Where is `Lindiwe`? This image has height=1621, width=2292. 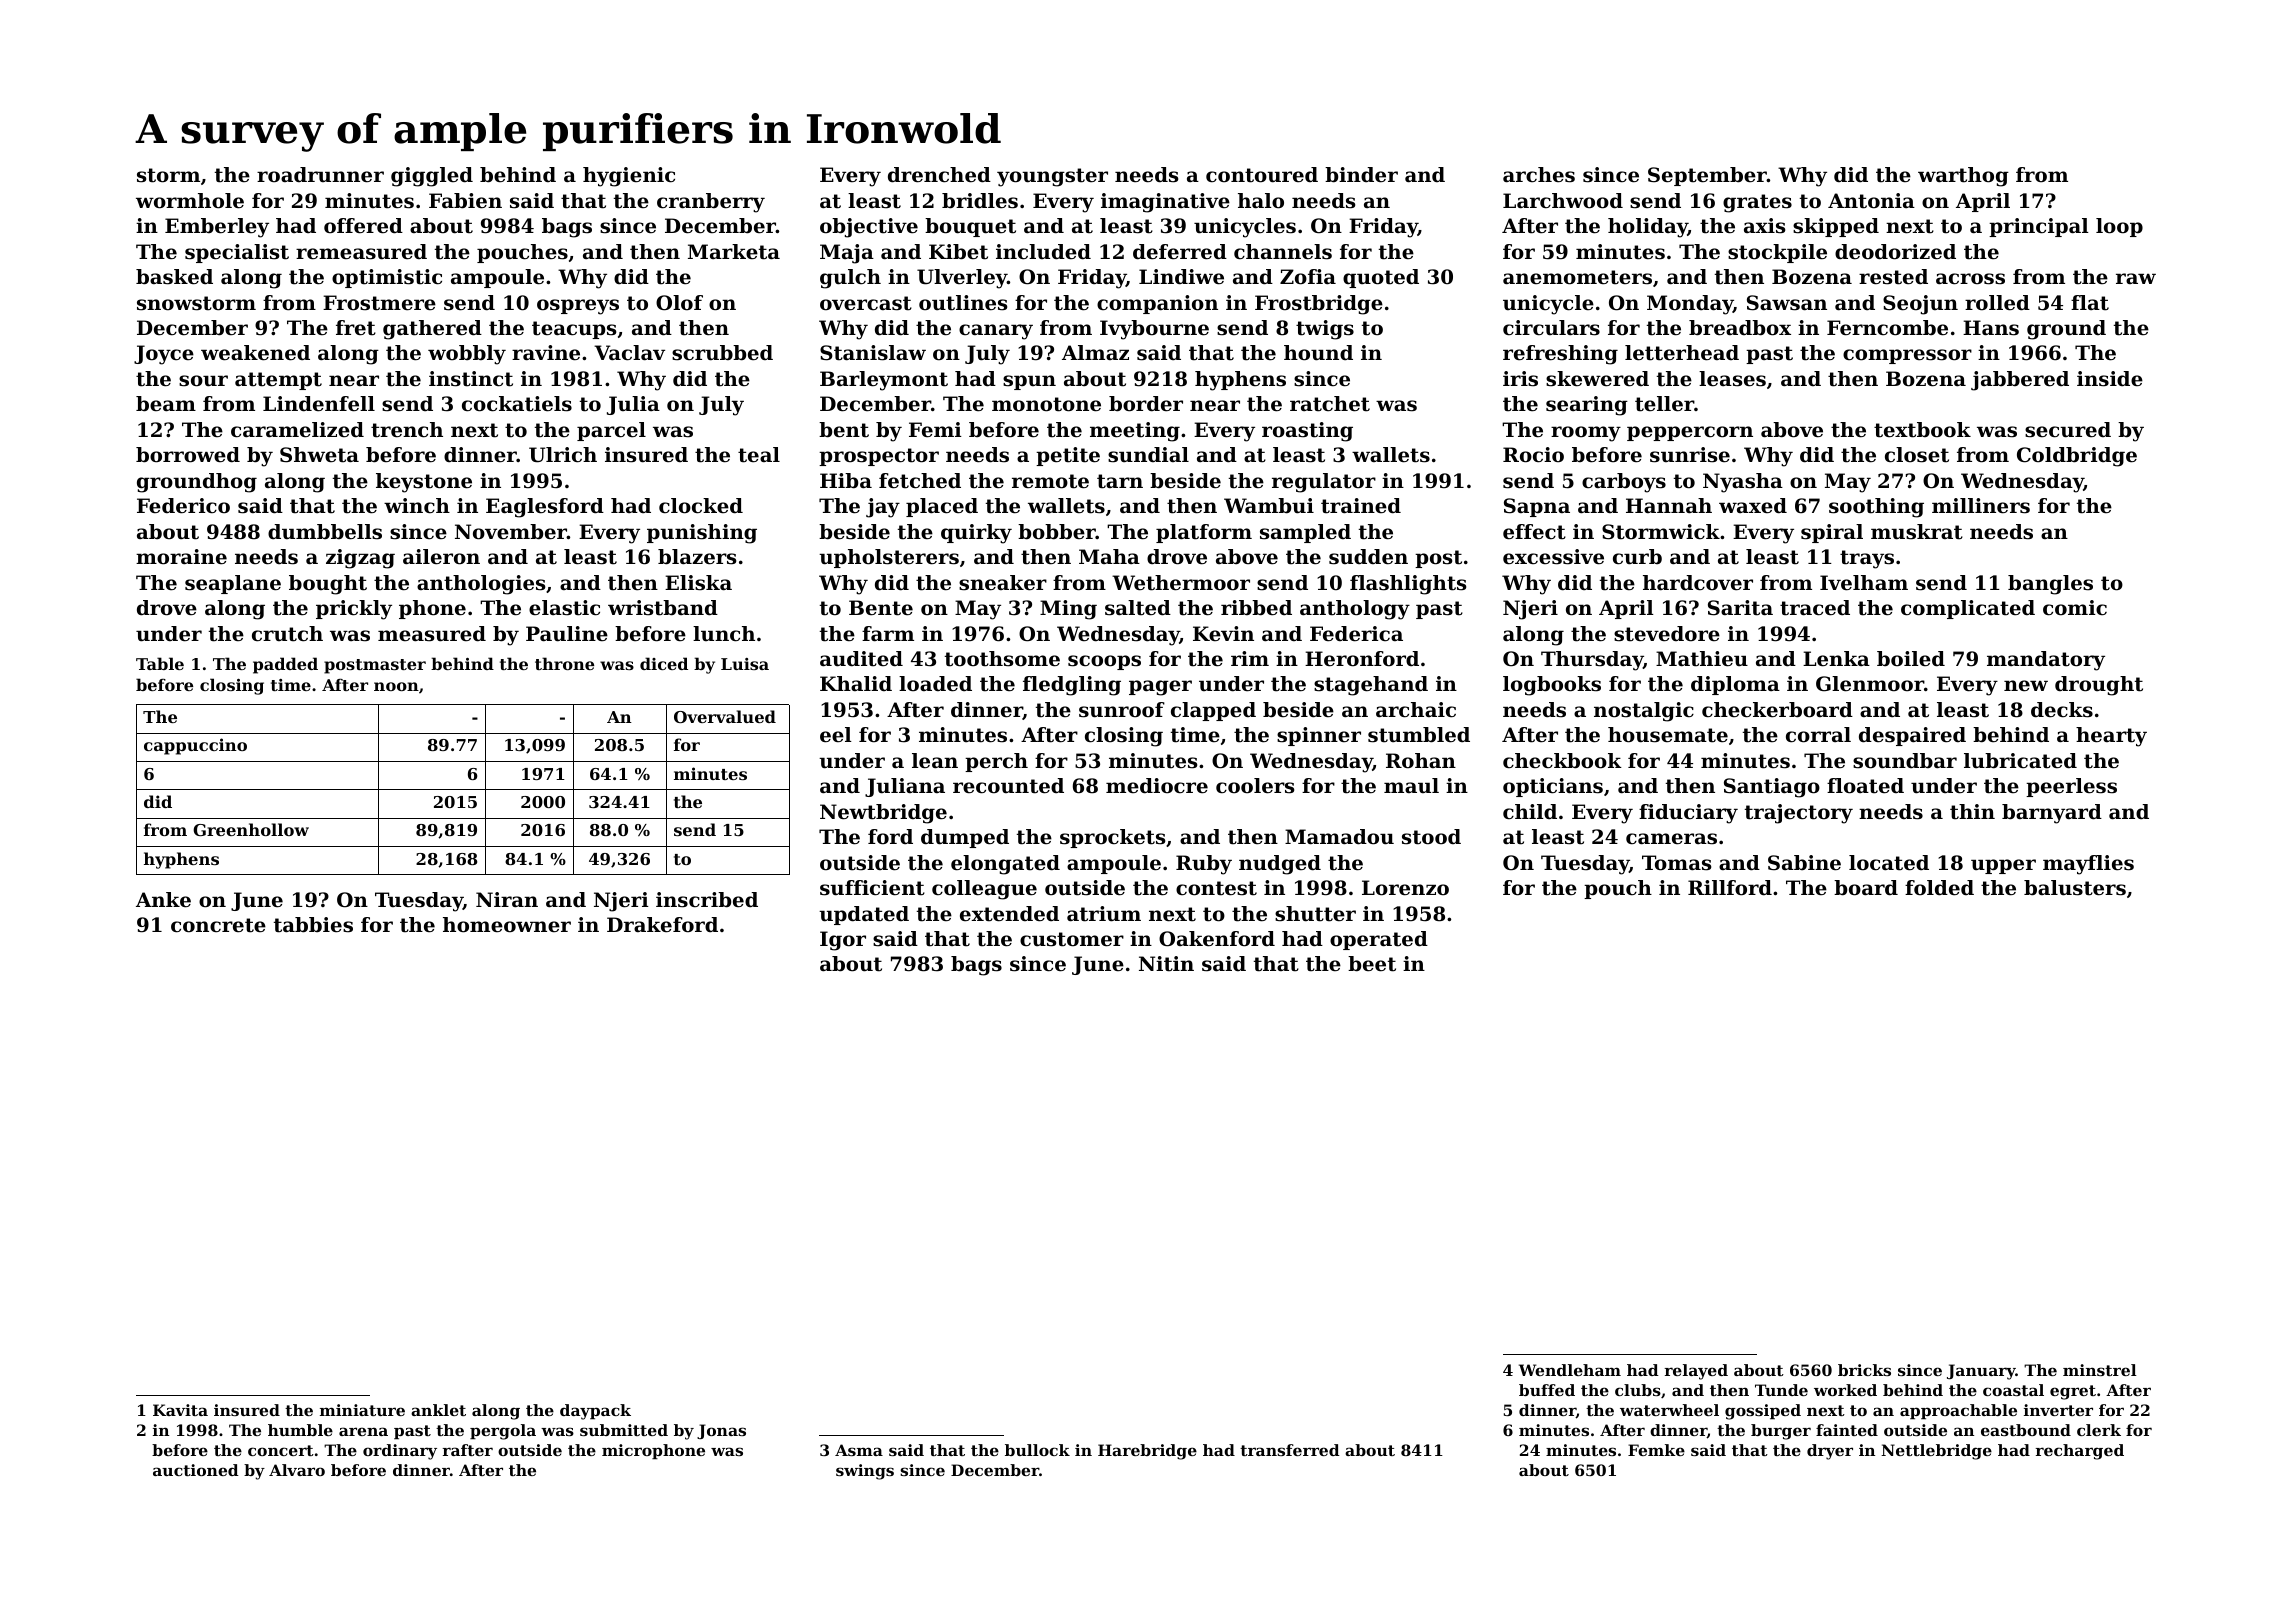 Lindiwe is located at coordinates (1181, 277).
